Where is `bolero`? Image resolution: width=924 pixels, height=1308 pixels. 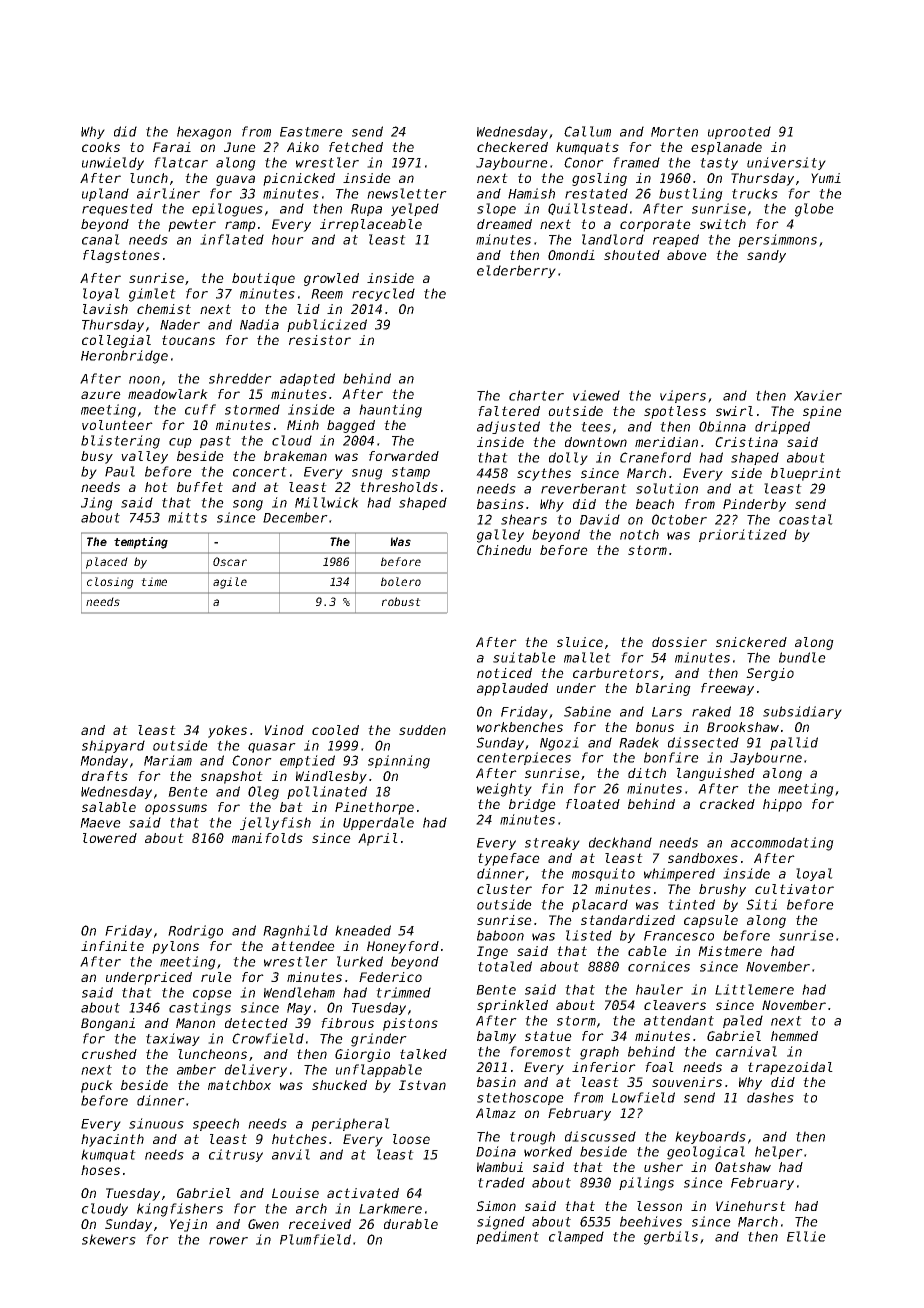
bolero is located at coordinates (401, 581).
